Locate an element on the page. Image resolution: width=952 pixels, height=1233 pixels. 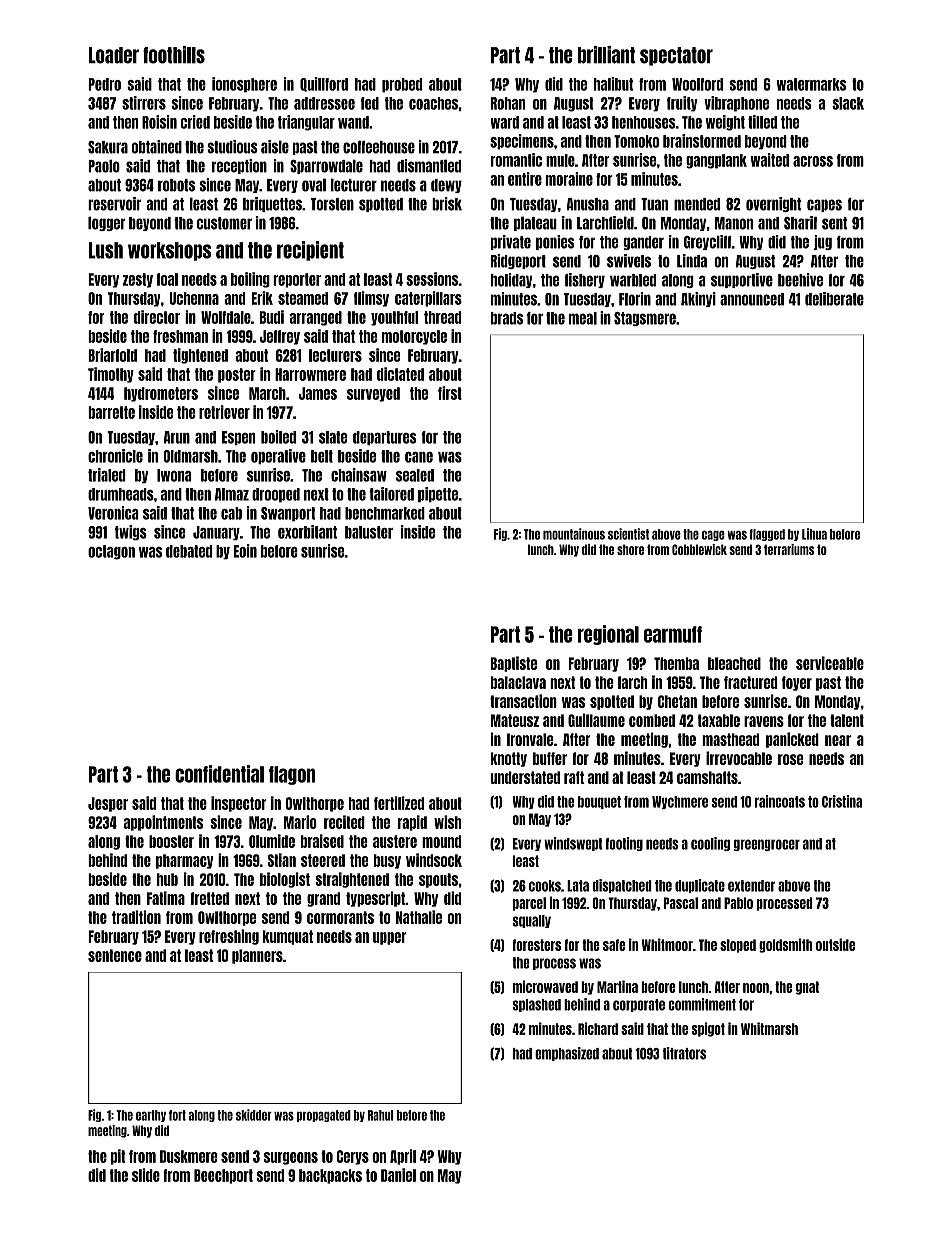
octagon is located at coordinates (111, 552).
